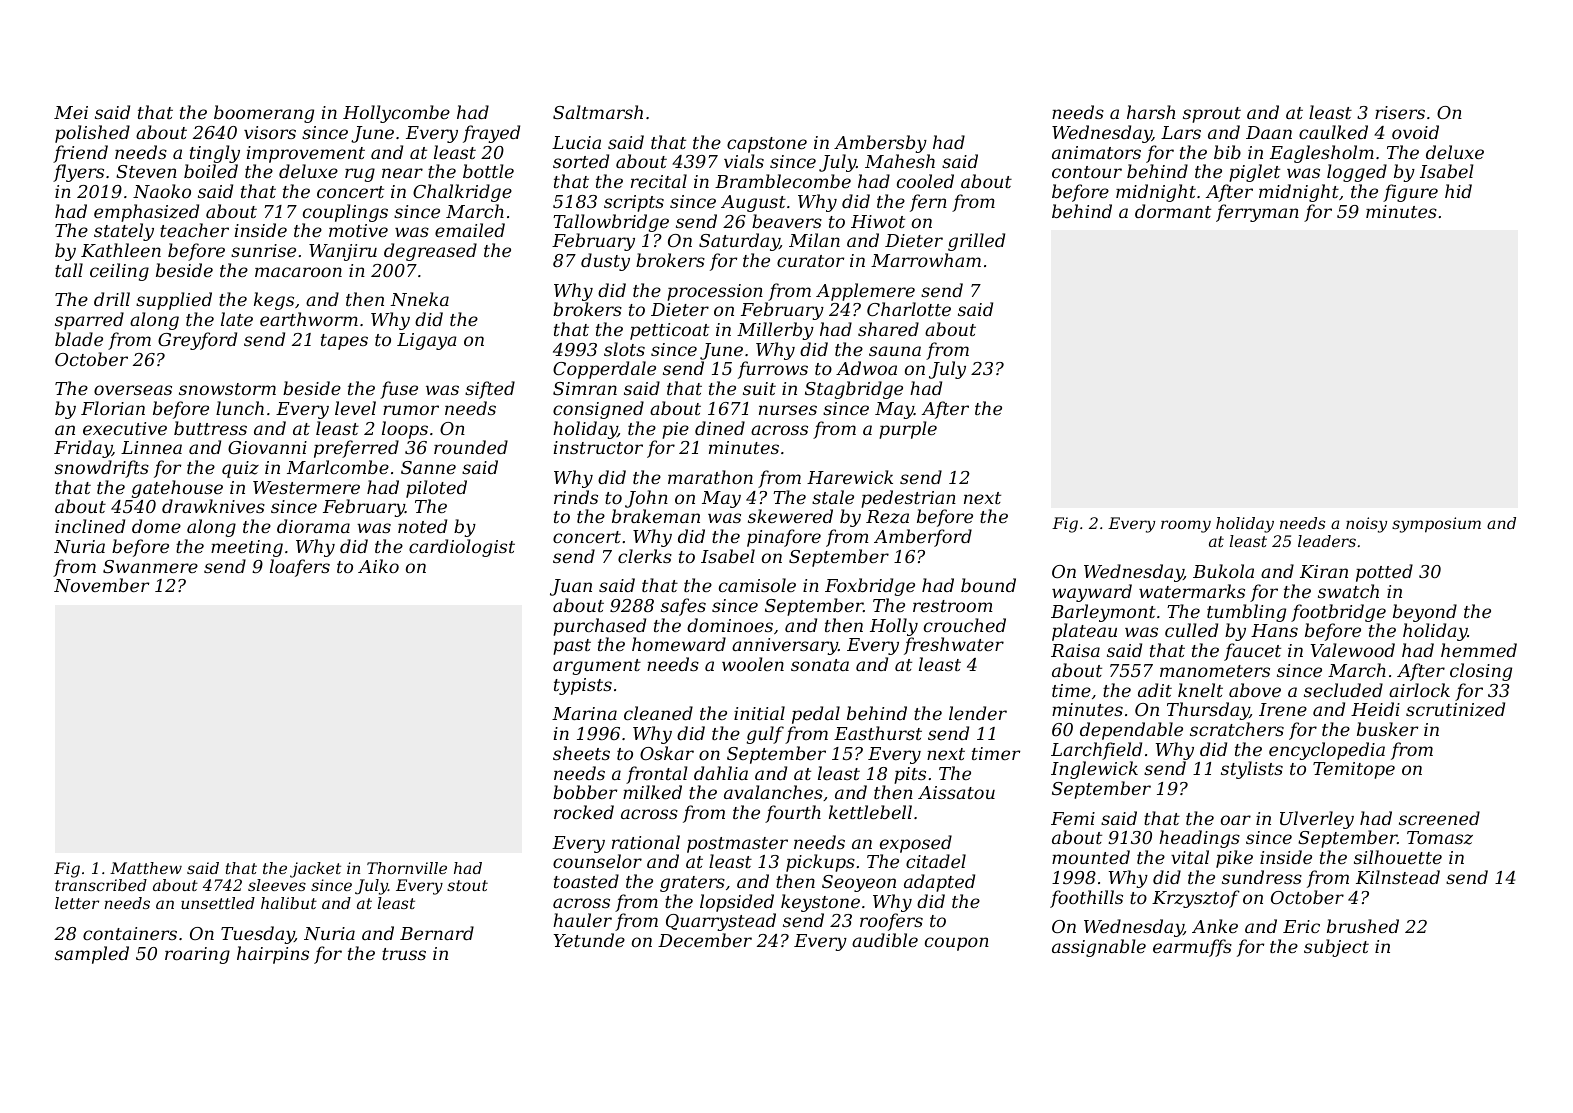 Image resolution: width=1573 pixels, height=1113 pixels. Describe the element at coordinates (866, 368) in the screenshot. I see `Adwoa` at that location.
